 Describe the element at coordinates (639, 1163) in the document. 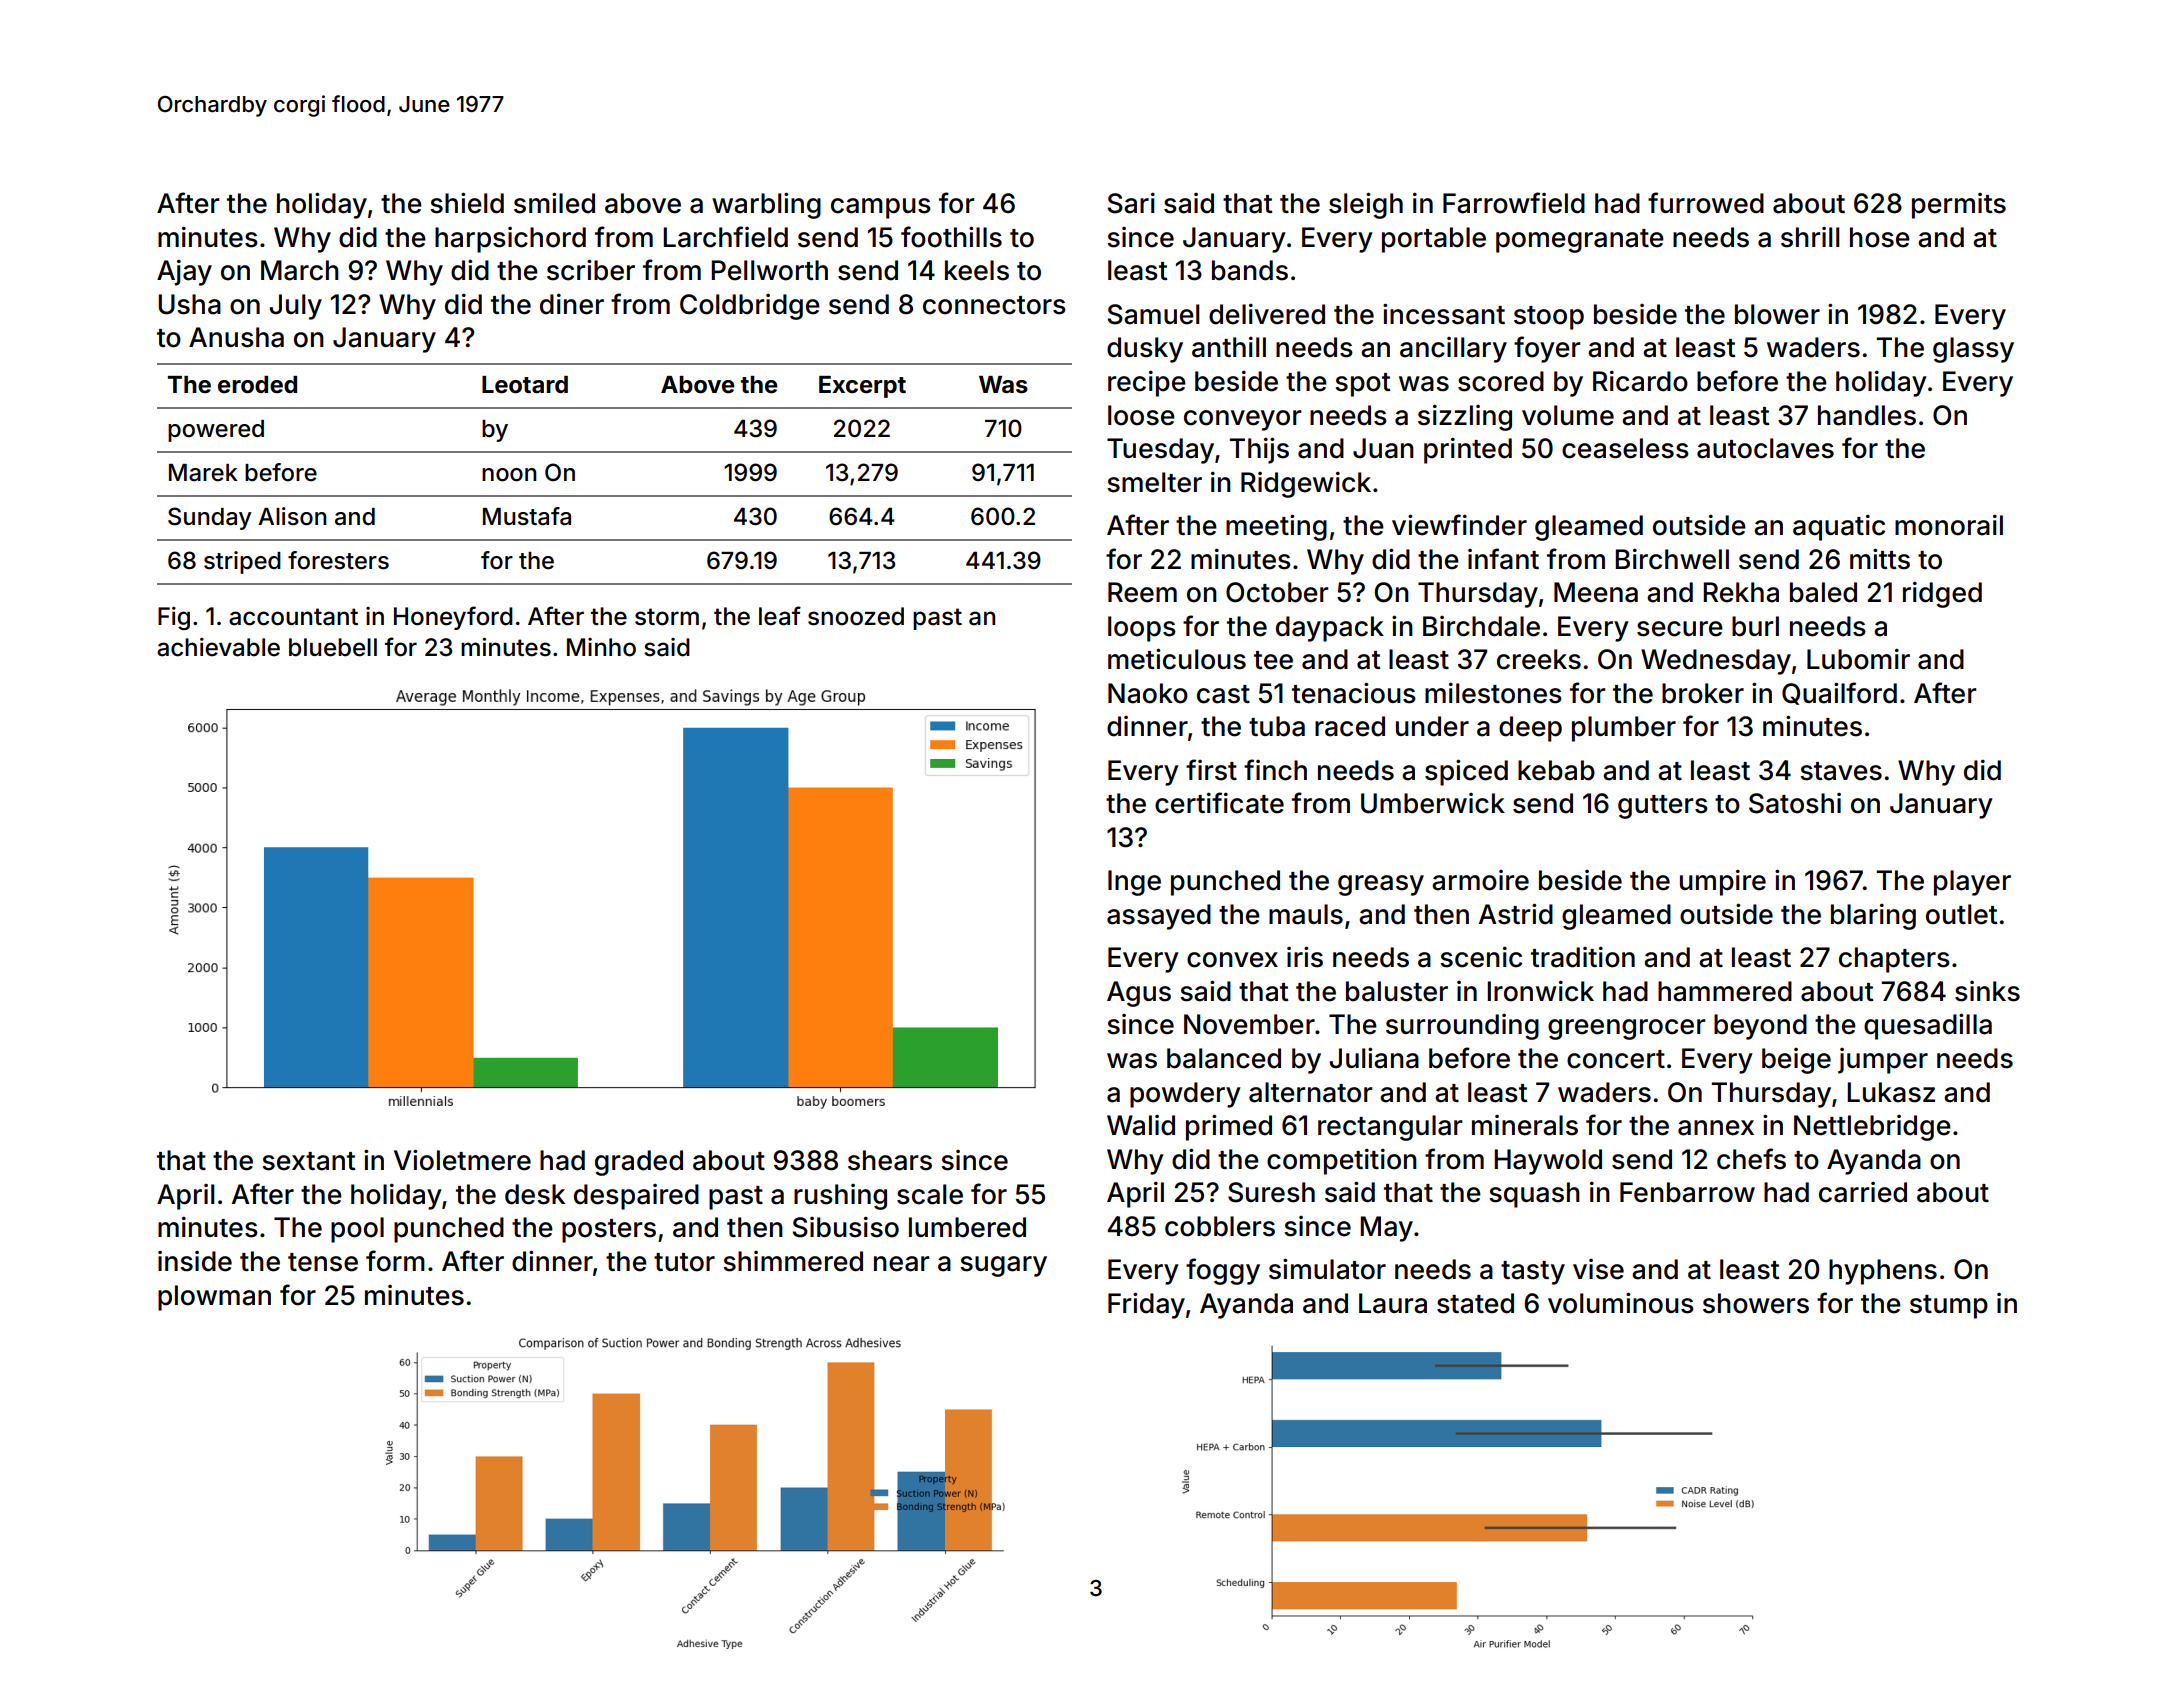

I see `graded` at that location.
